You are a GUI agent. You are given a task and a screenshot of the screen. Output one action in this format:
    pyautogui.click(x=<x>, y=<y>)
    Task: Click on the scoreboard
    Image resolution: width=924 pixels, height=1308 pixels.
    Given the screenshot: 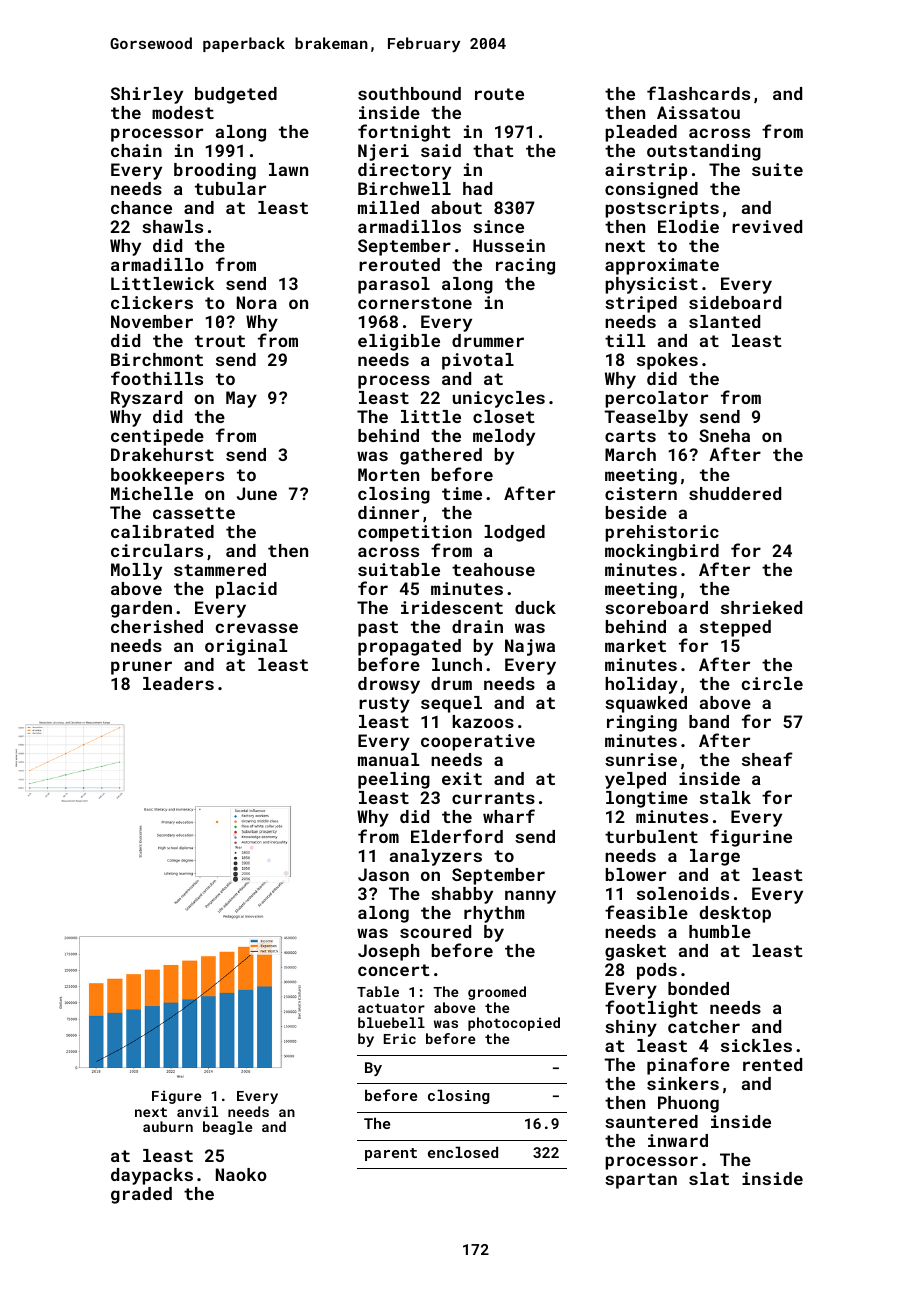 What is the action you would take?
    pyautogui.click(x=656, y=607)
